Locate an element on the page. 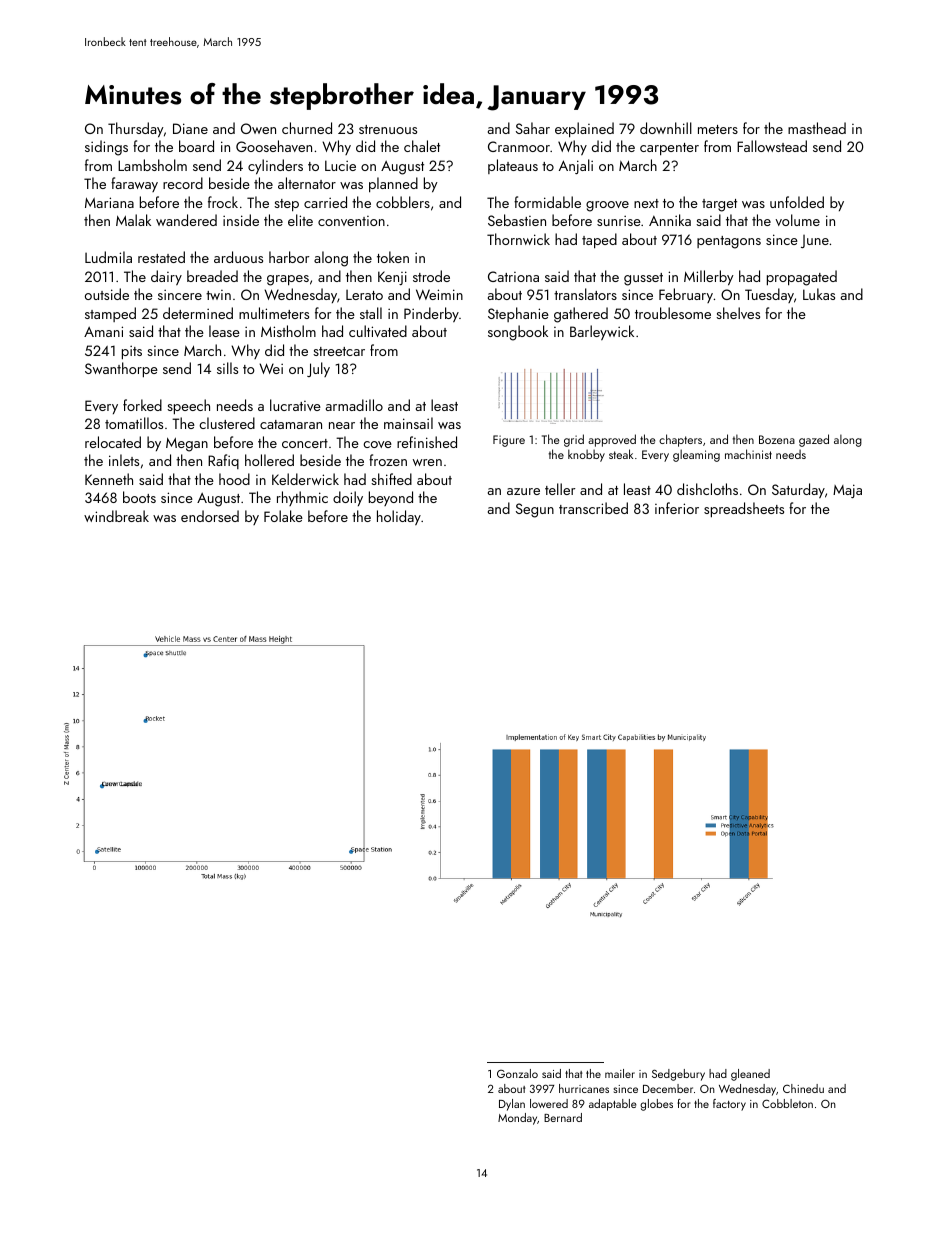 The image size is (952, 1233). armadillo is located at coordinates (354, 405).
